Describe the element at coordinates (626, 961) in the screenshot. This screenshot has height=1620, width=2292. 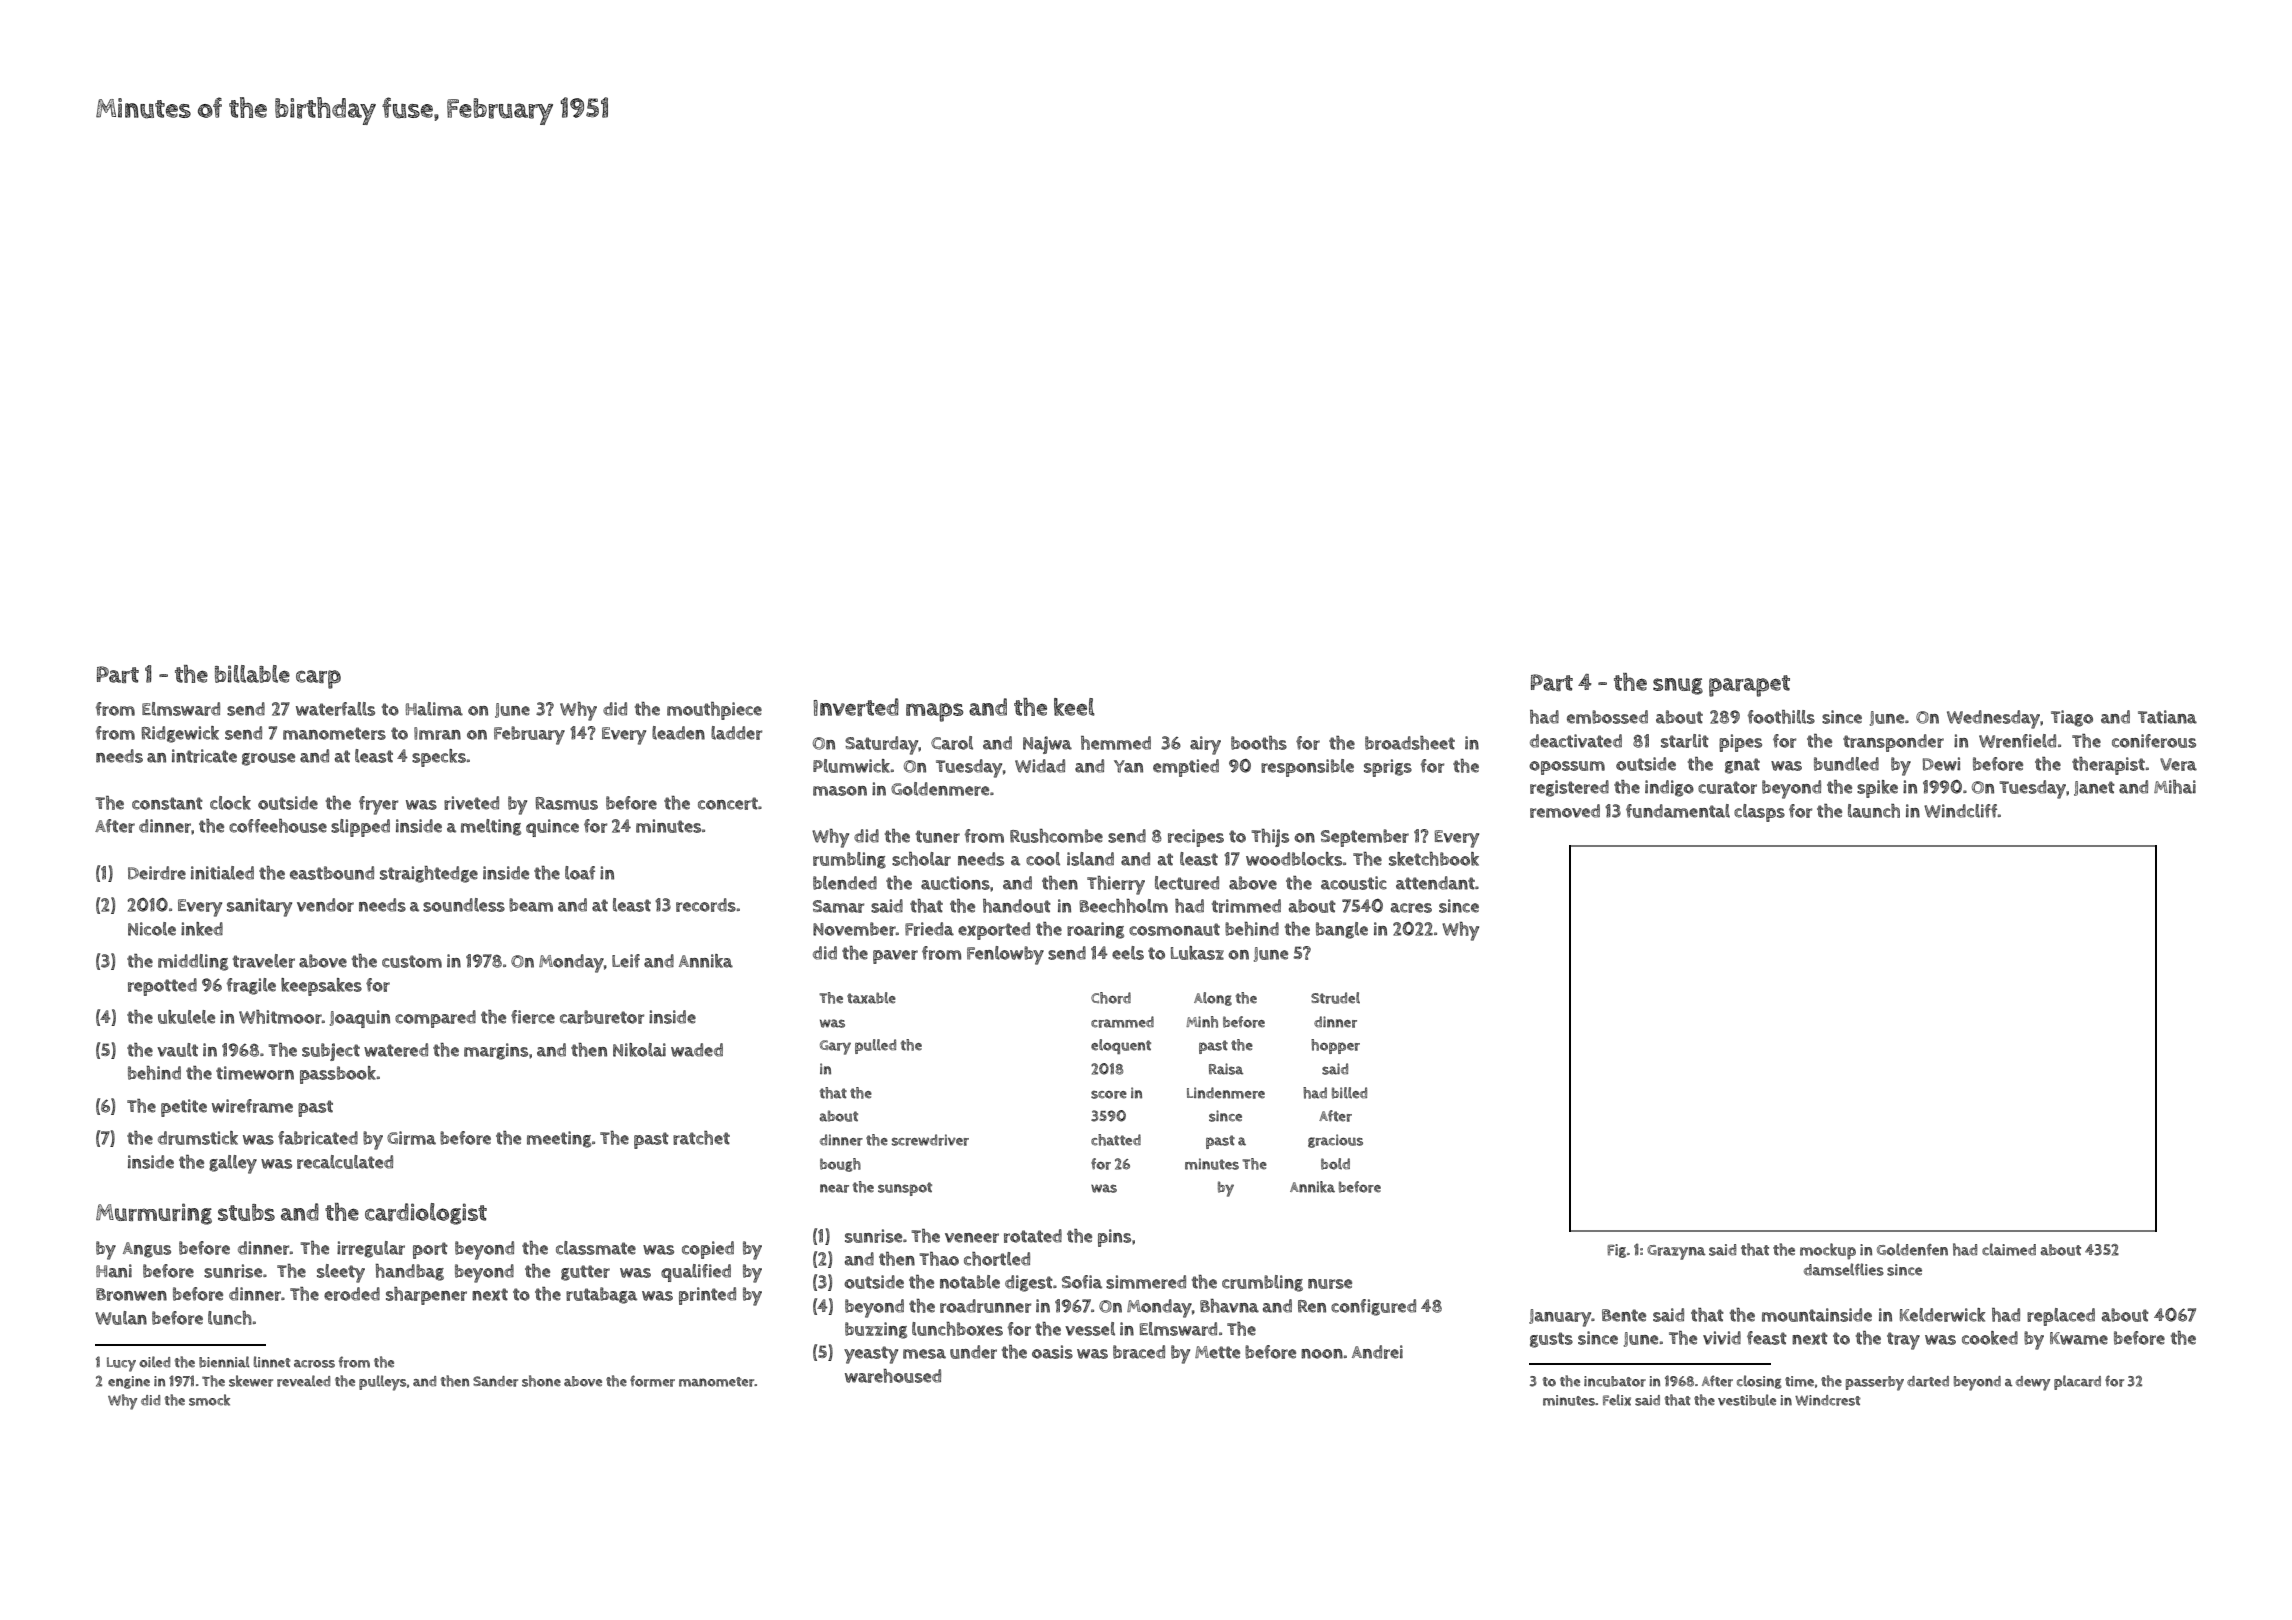
I see `Leif` at that location.
